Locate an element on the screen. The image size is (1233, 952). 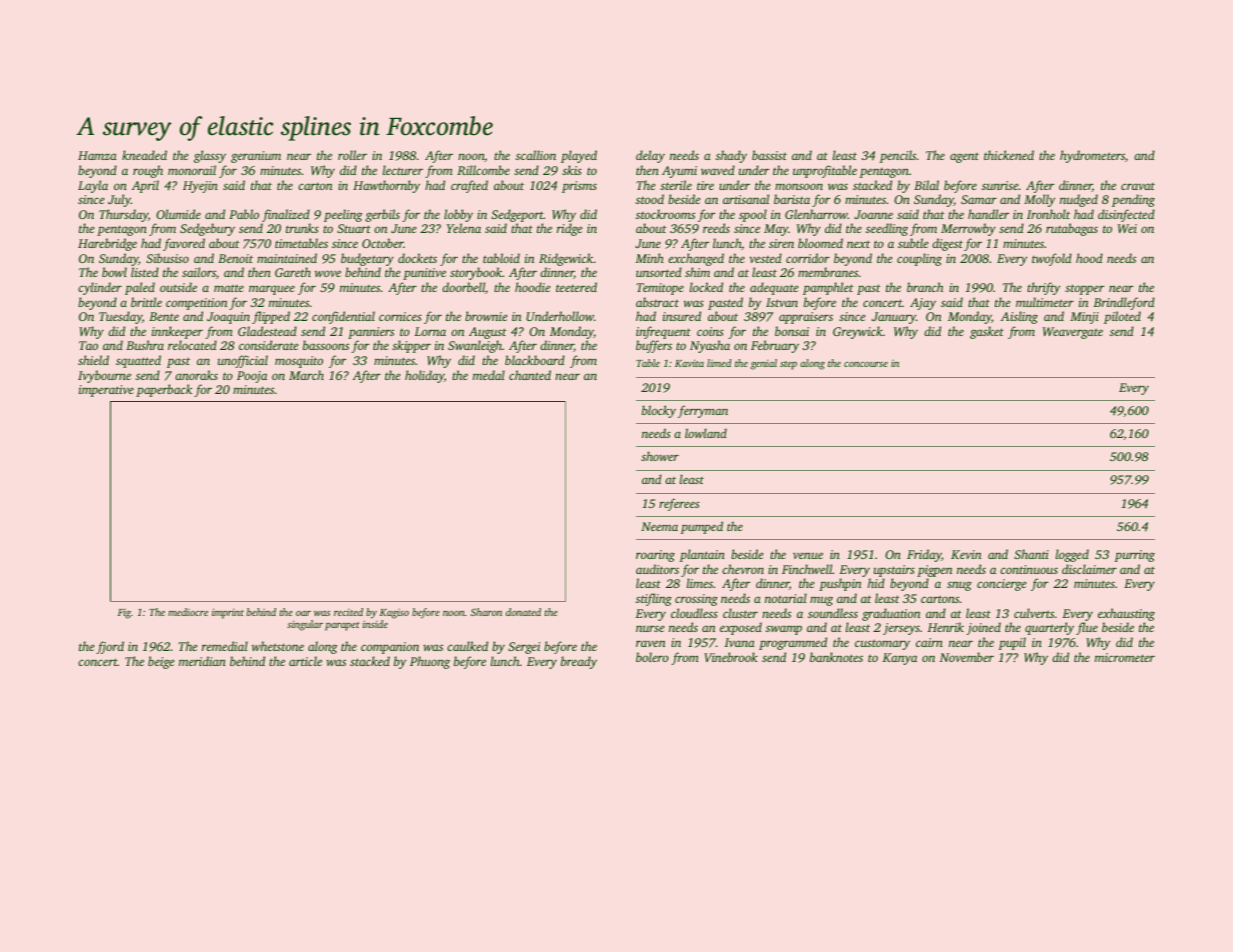
membranes is located at coordinates (828, 272).
